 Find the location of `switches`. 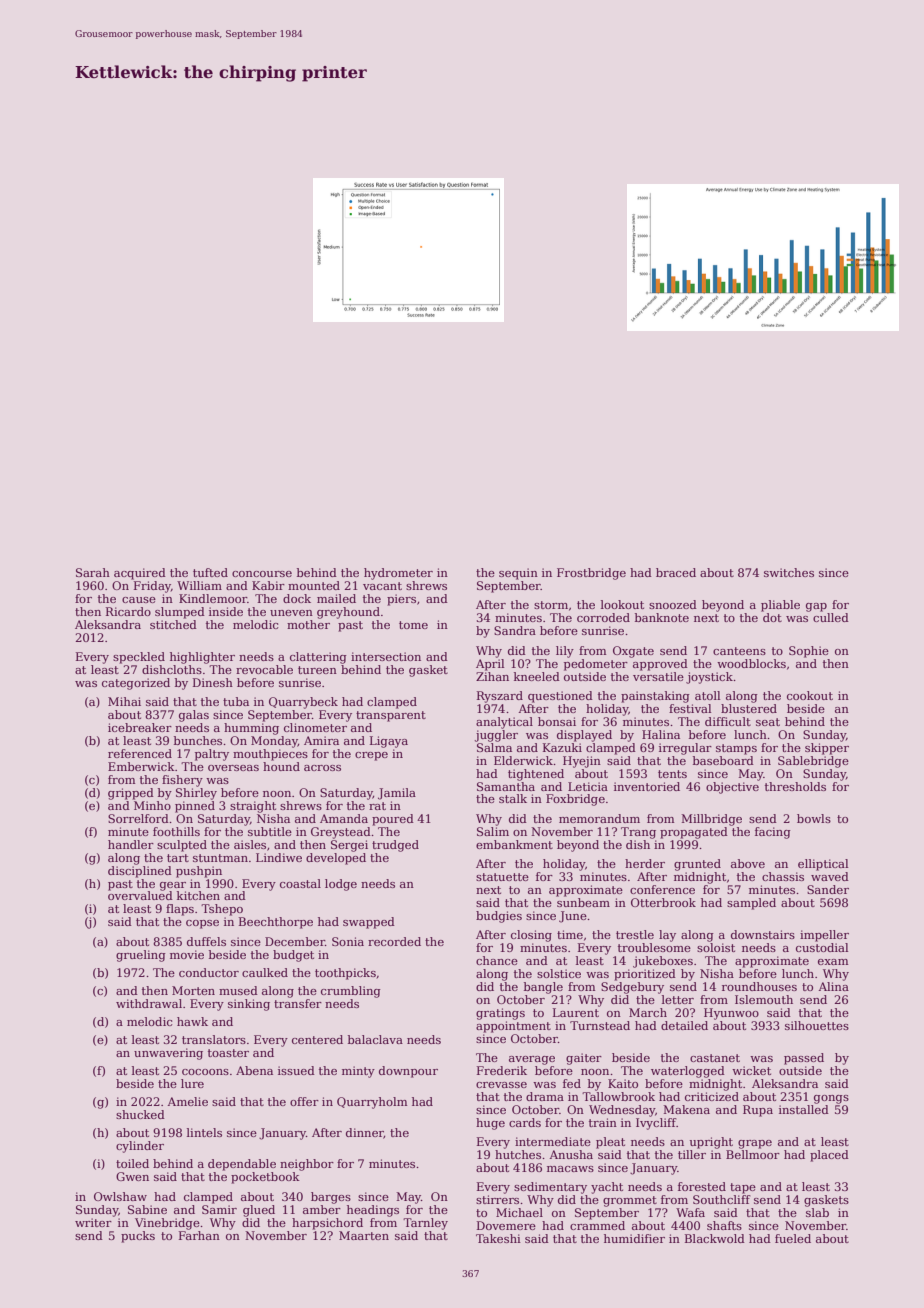

switches is located at coordinates (789, 572).
